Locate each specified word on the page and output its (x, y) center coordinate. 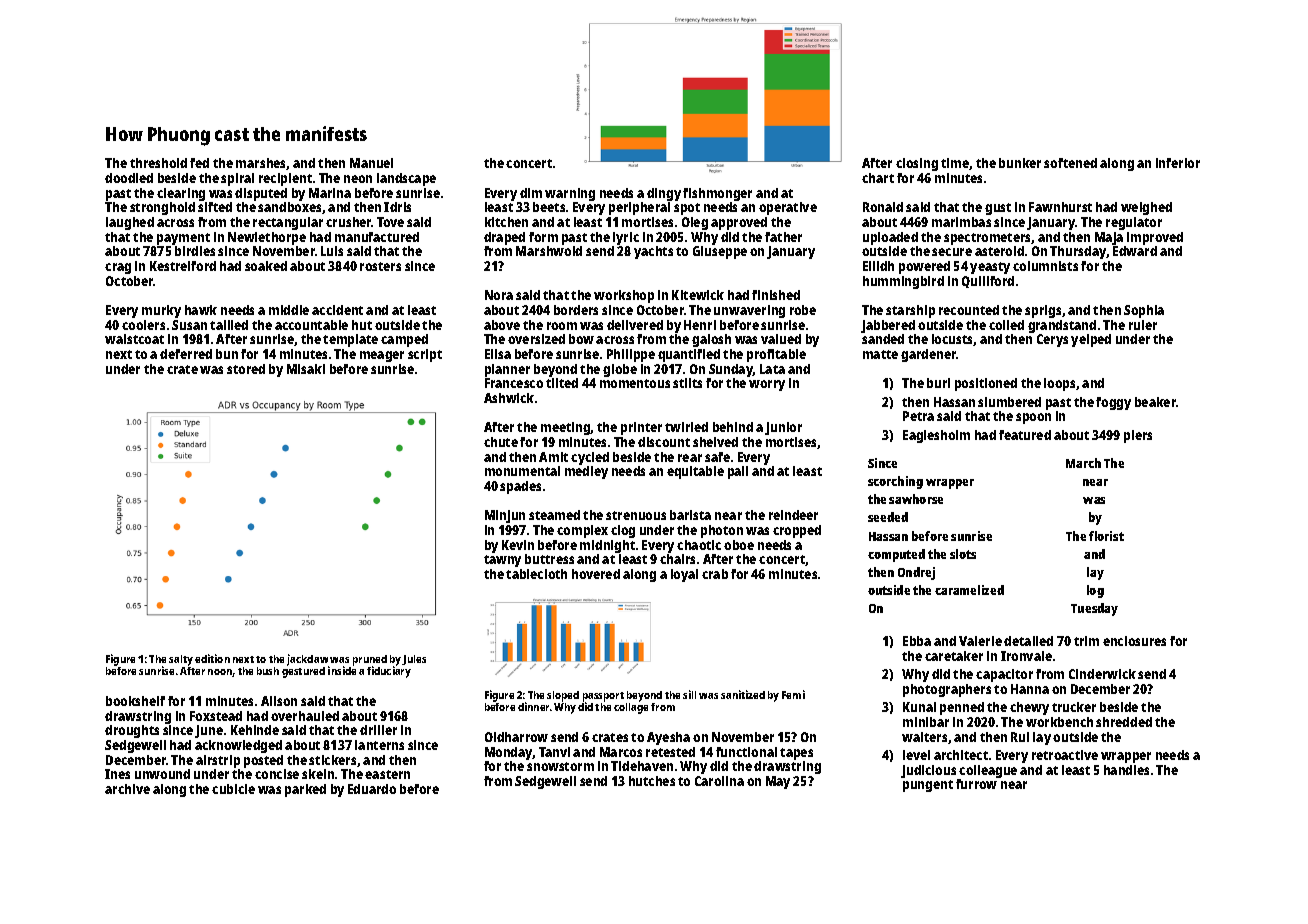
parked (305, 790)
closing (917, 164)
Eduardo (372, 789)
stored (246, 369)
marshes (261, 164)
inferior (1178, 163)
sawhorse (916, 499)
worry (767, 385)
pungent (928, 786)
